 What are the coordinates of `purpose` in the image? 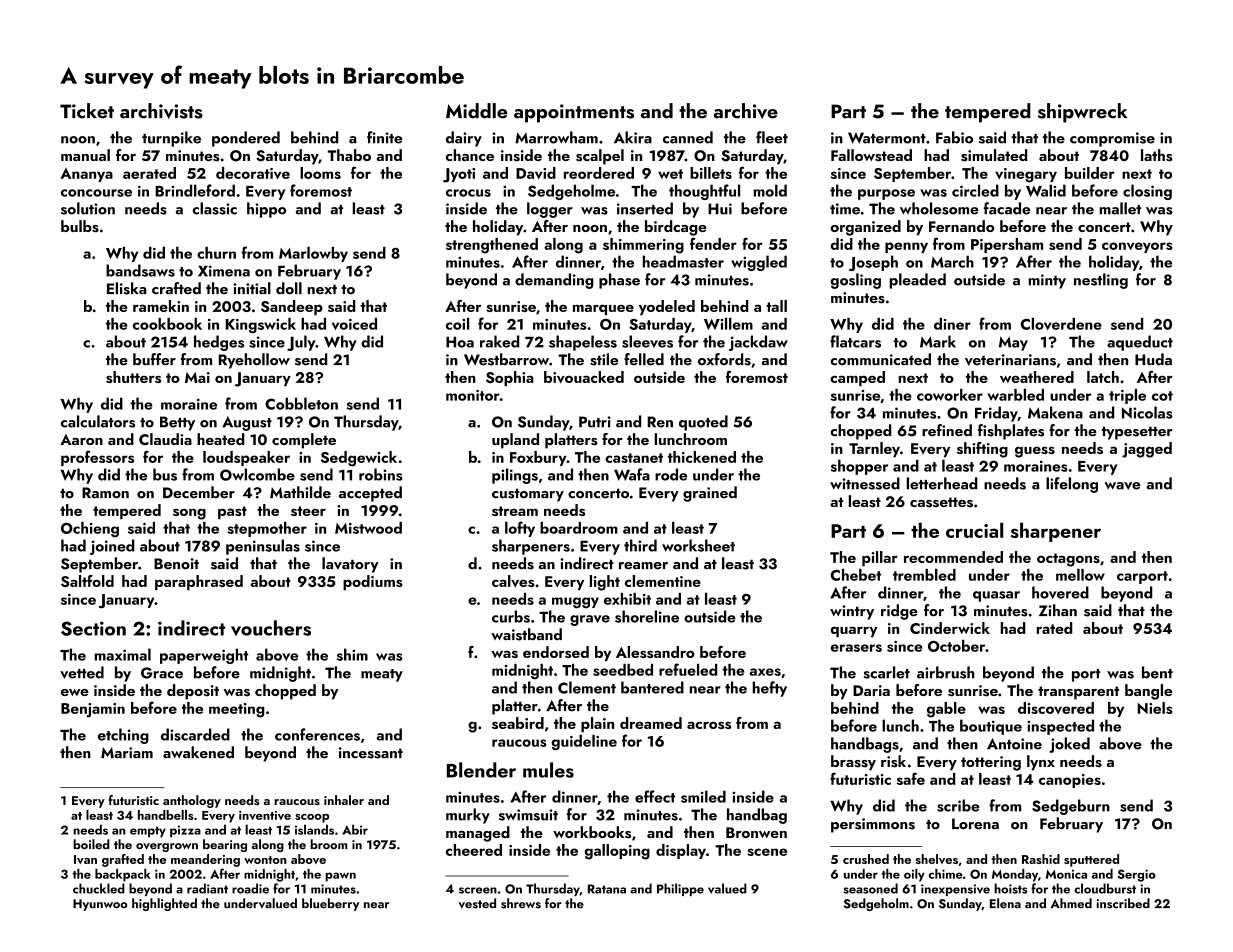 It's located at (886, 194).
